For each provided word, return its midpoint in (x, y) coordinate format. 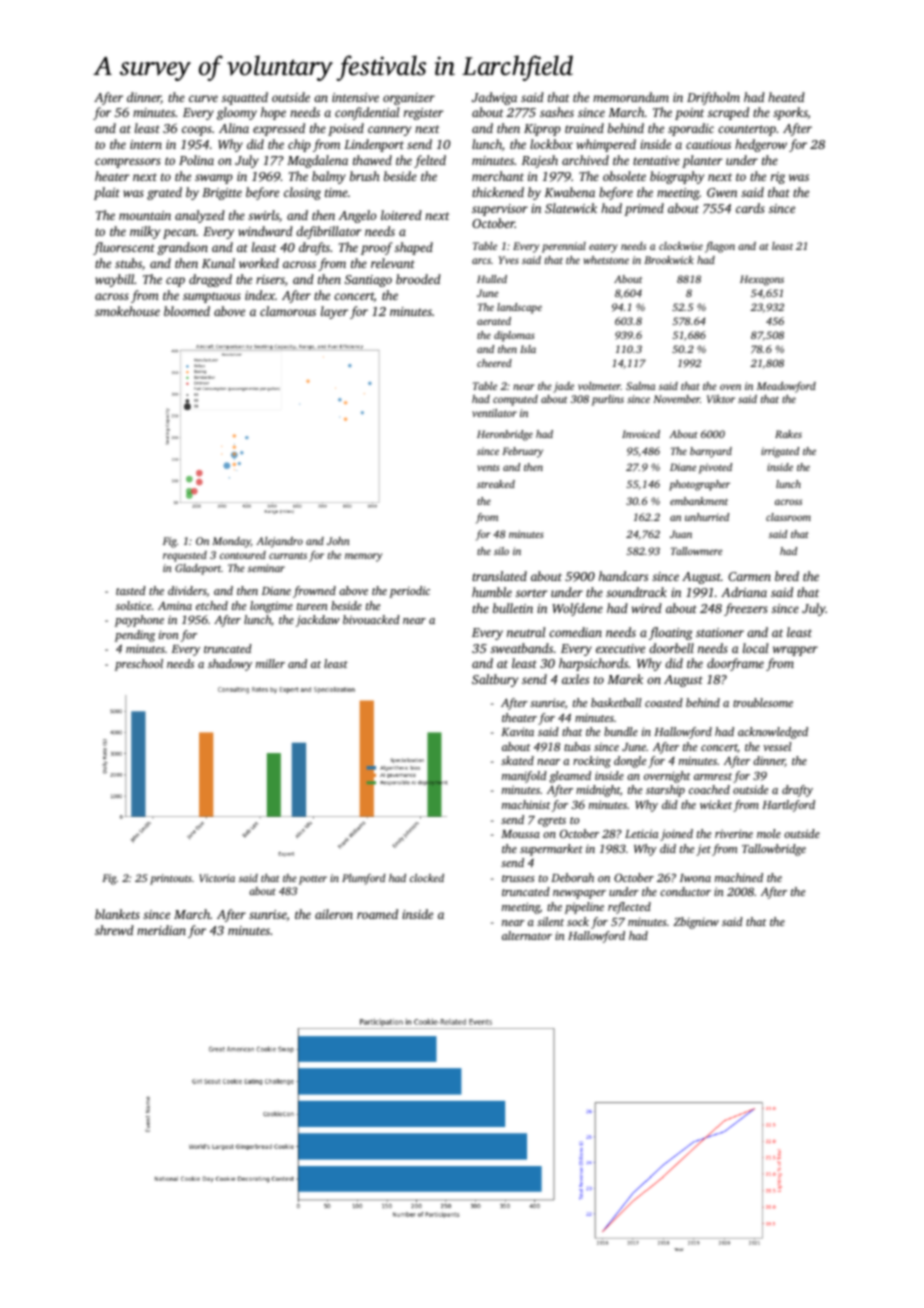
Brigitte (222, 194)
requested (185, 556)
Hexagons (762, 280)
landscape (519, 308)
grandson (182, 248)
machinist (526, 804)
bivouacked (371, 619)
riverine (734, 833)
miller (270, 663)
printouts (171, 879)
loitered (401, 215)
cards (750, 208)
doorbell (671, 648)
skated (517, 760)
